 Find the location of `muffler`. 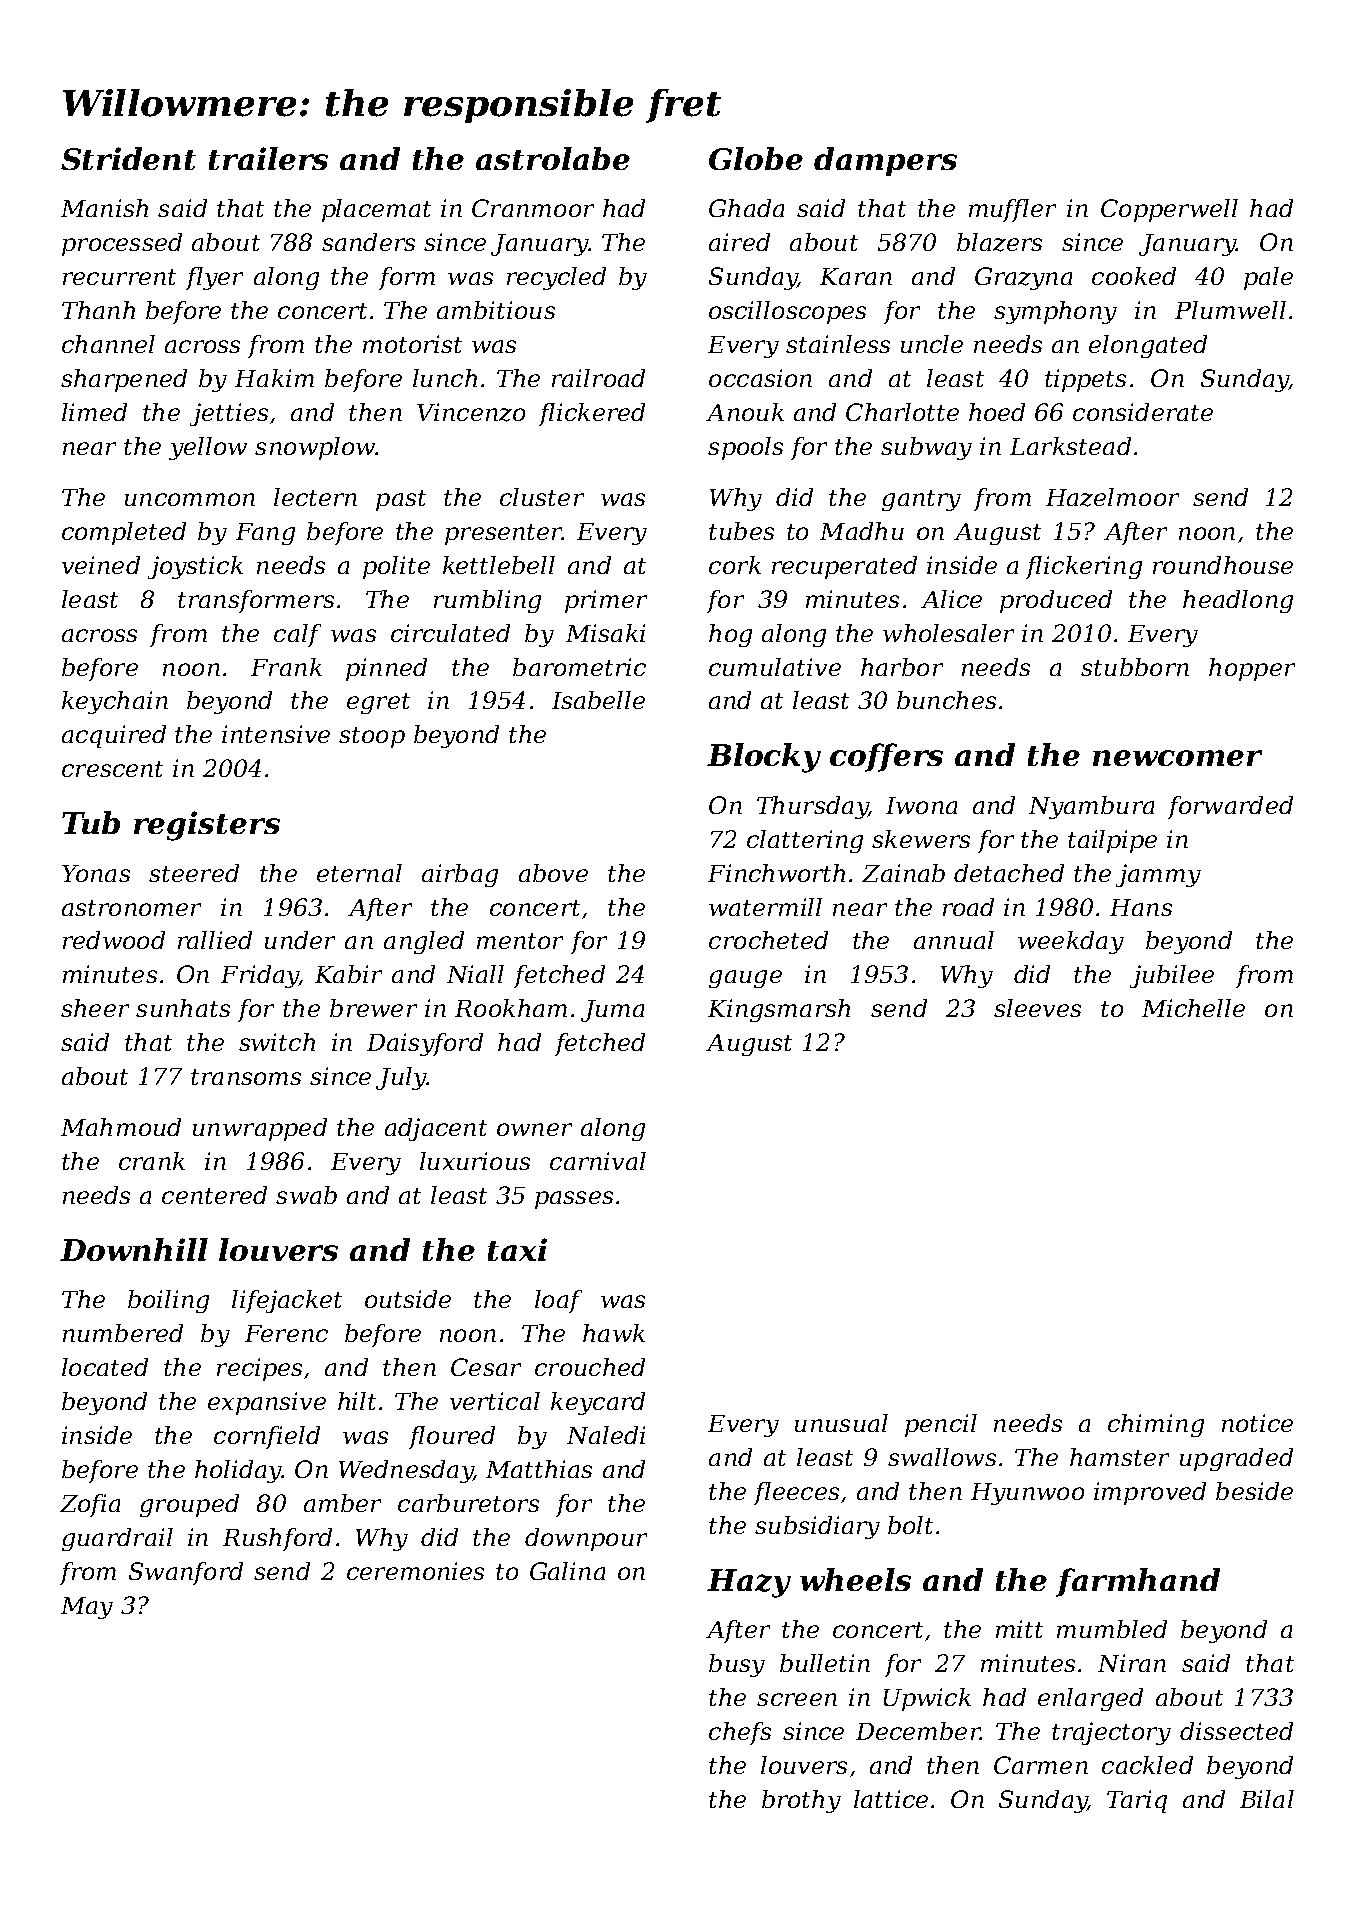

muffler is located at coordinates (1012, 210).
